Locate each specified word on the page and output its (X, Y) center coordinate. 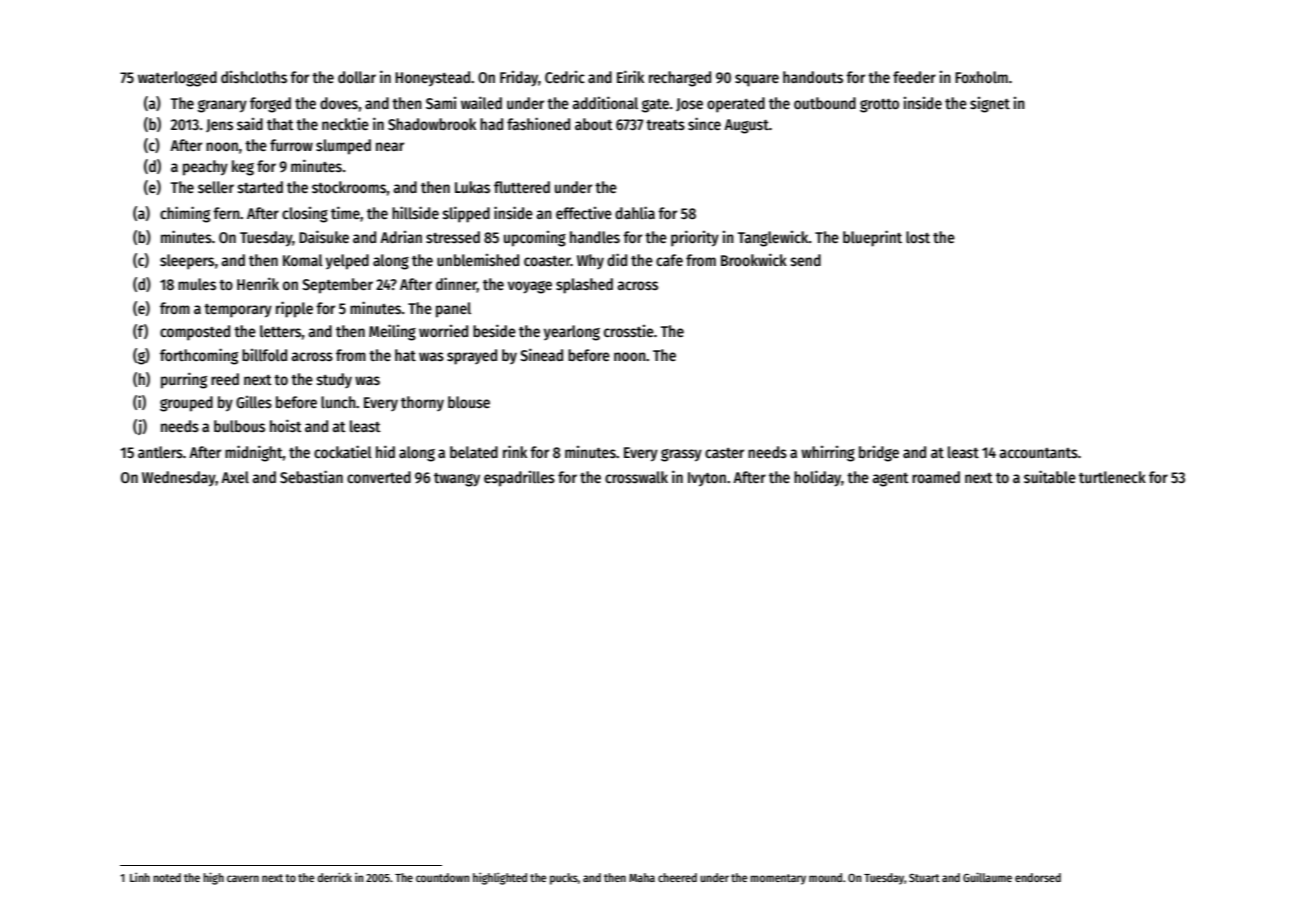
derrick (334, 877)
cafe (669, 260)
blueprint (872, 238)
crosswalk (636, 477)
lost (918, 237)
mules (197, 284)
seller (216, 187)
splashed (584, 286)
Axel (235, 477)
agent (890, 480)
